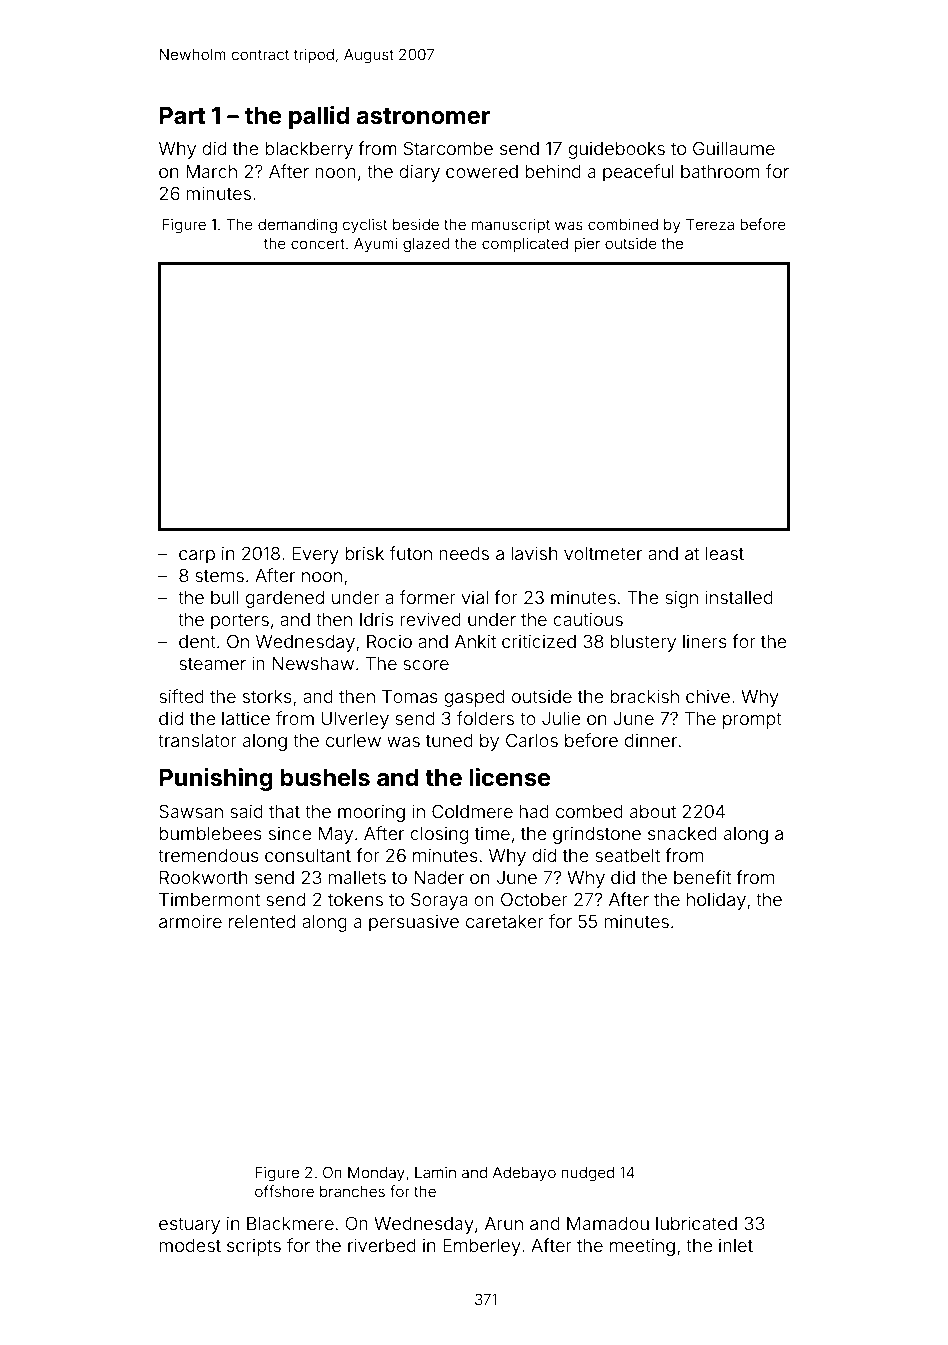  I want to click on pier, so click(587, 245).
